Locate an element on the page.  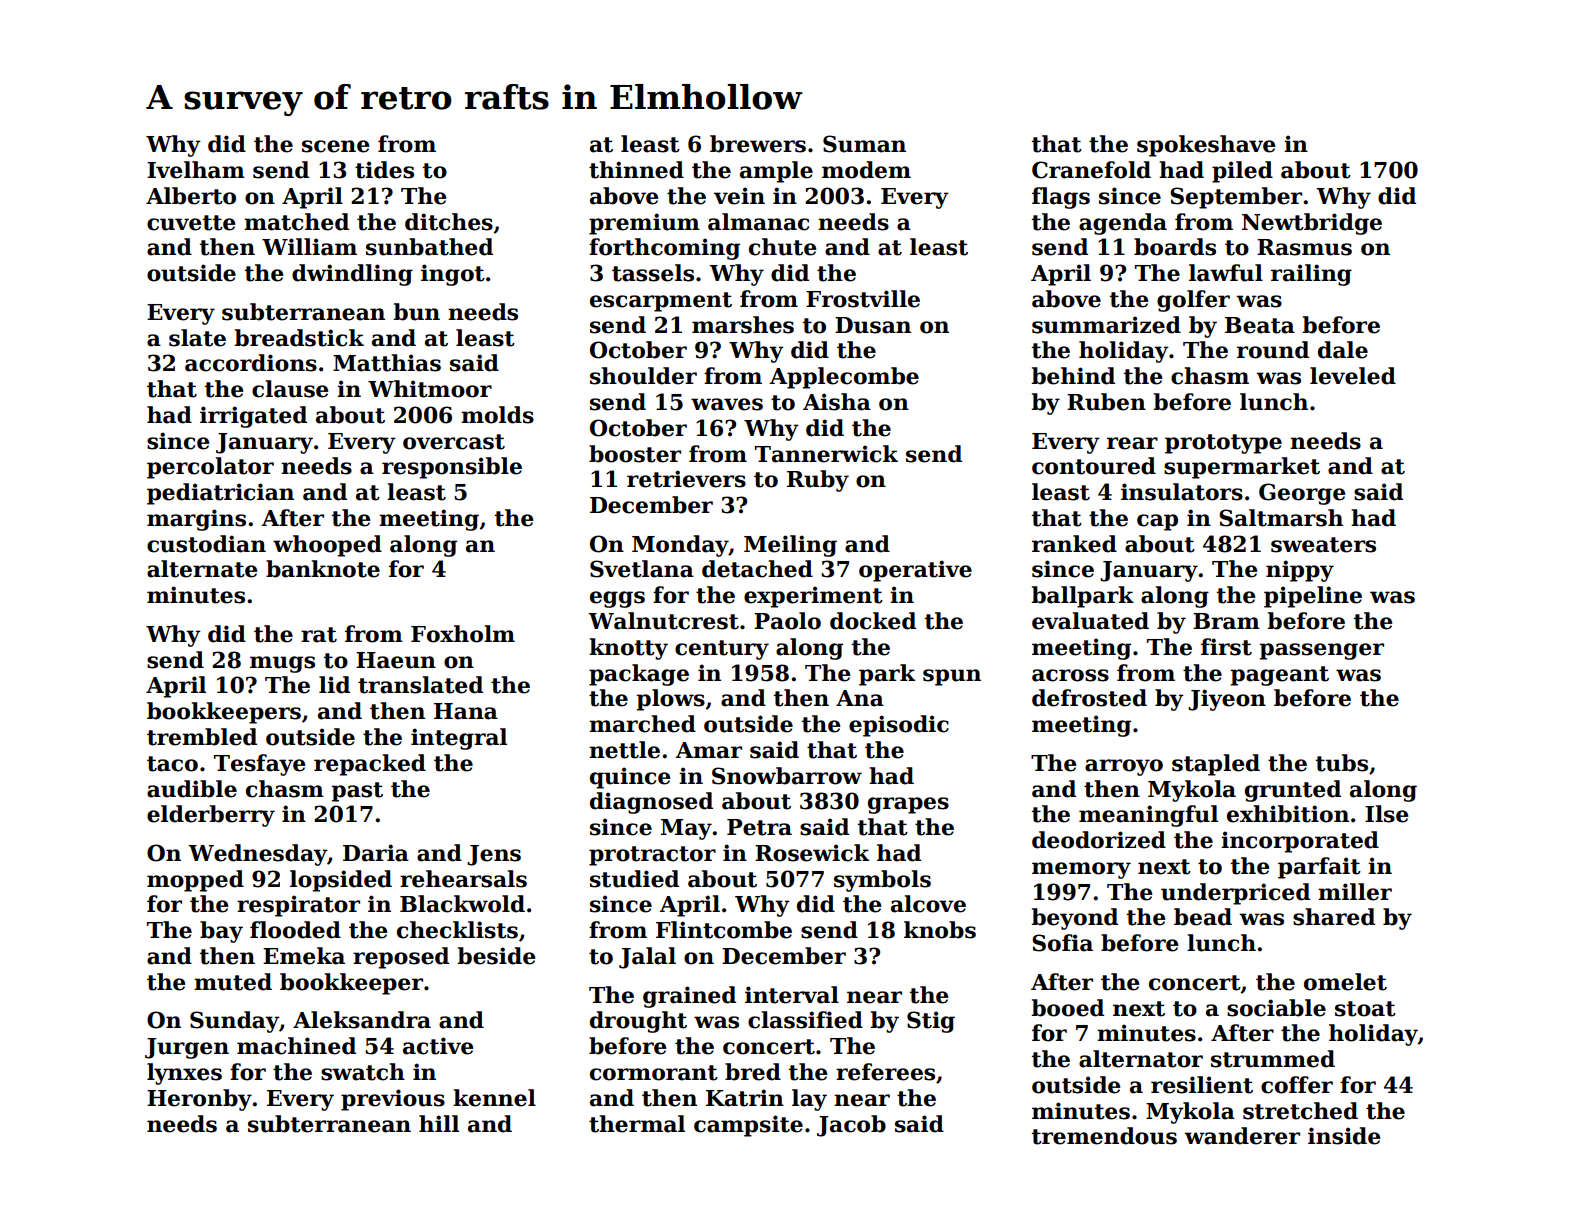
stoat is located at coordinates (1365, 1009).
